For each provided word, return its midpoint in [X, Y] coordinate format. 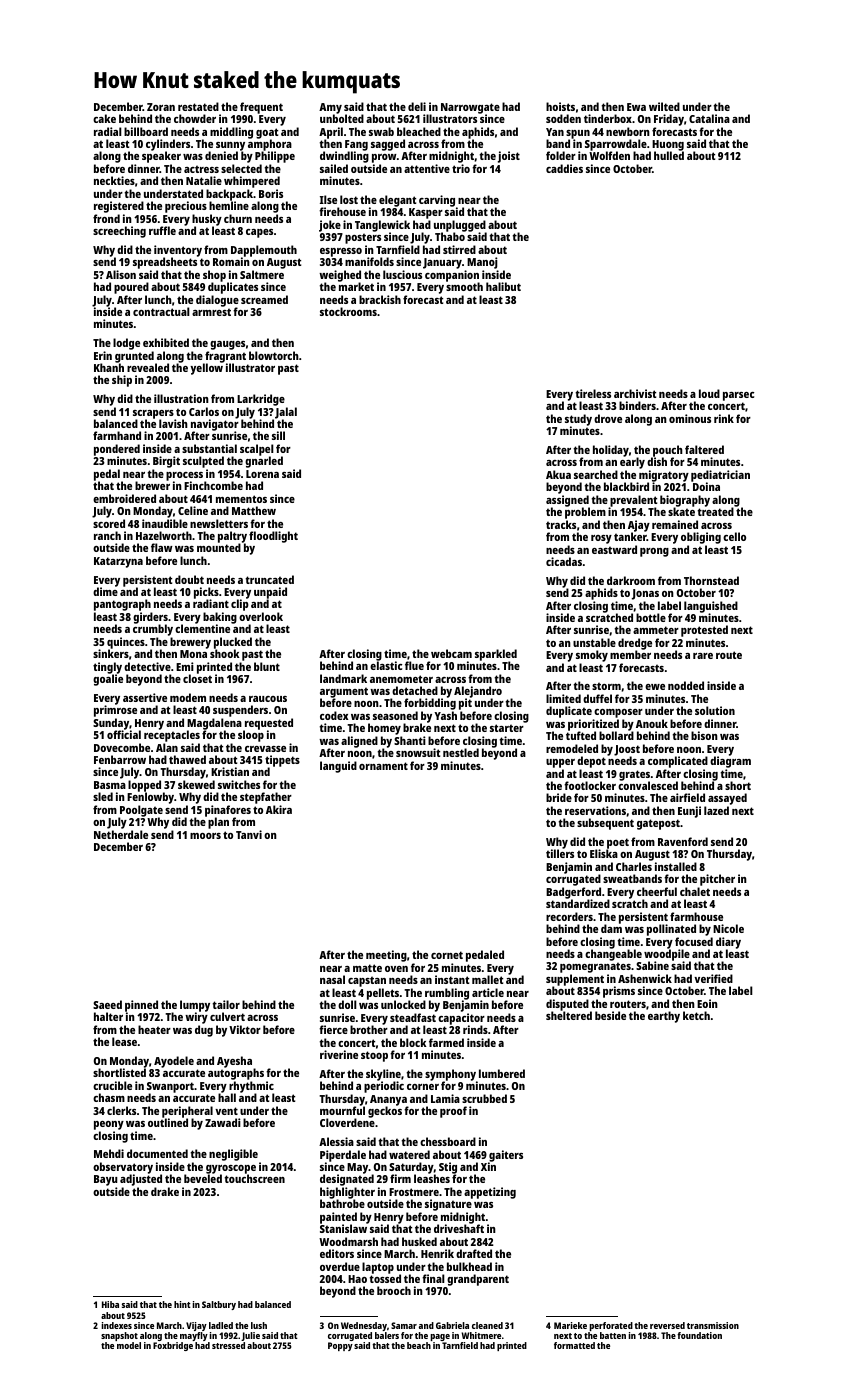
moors [205, 836]
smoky [592, 656]
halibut [503, 286]
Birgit [166, 462]
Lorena [262, 474]
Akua [558, 474]
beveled [203, 1179]
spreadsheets [165, 263]
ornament [383, 766]
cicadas [564, 561]
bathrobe [342, 1204]
